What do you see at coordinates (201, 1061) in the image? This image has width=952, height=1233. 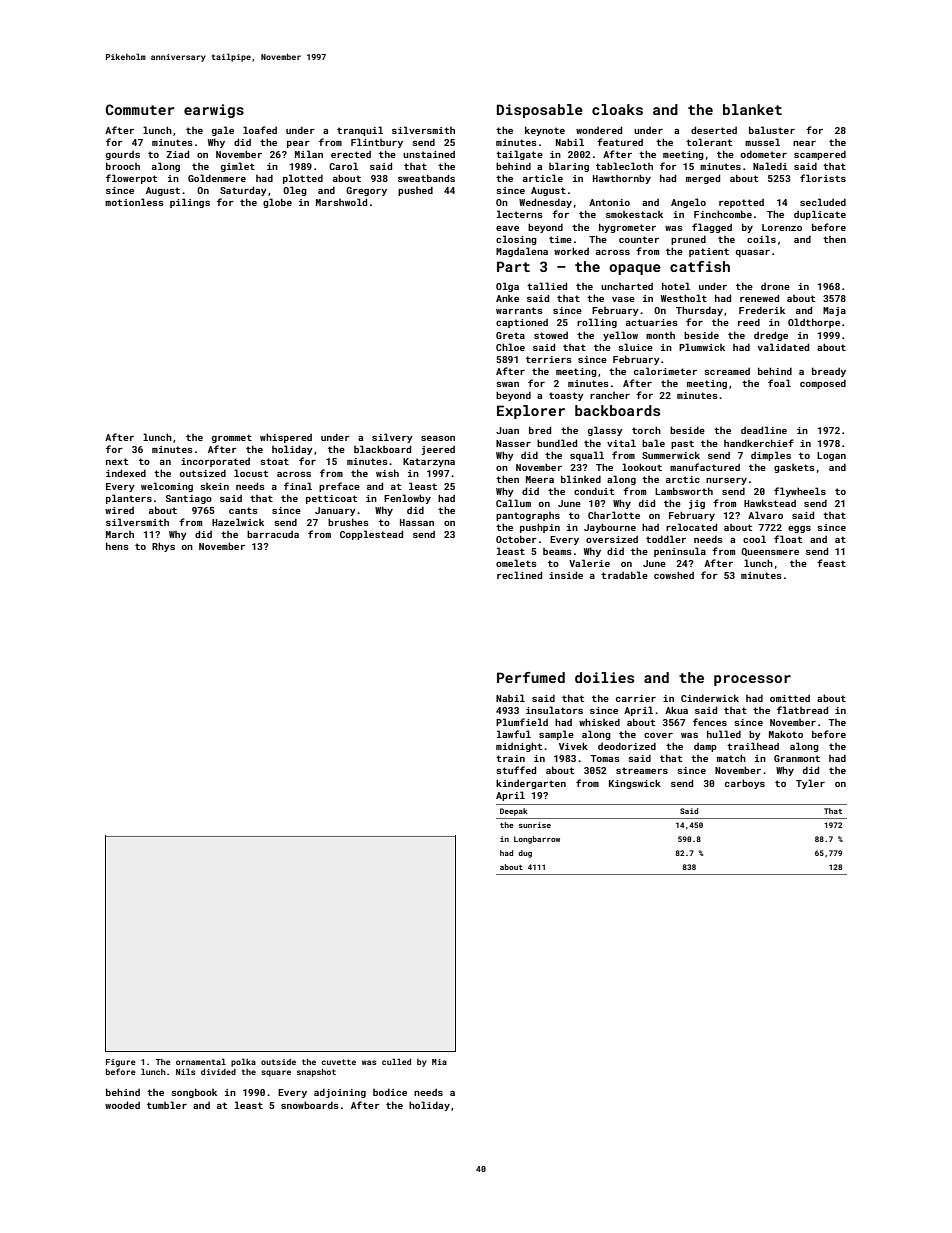 I see `ornamental` at bounding box center [201, 1061].
